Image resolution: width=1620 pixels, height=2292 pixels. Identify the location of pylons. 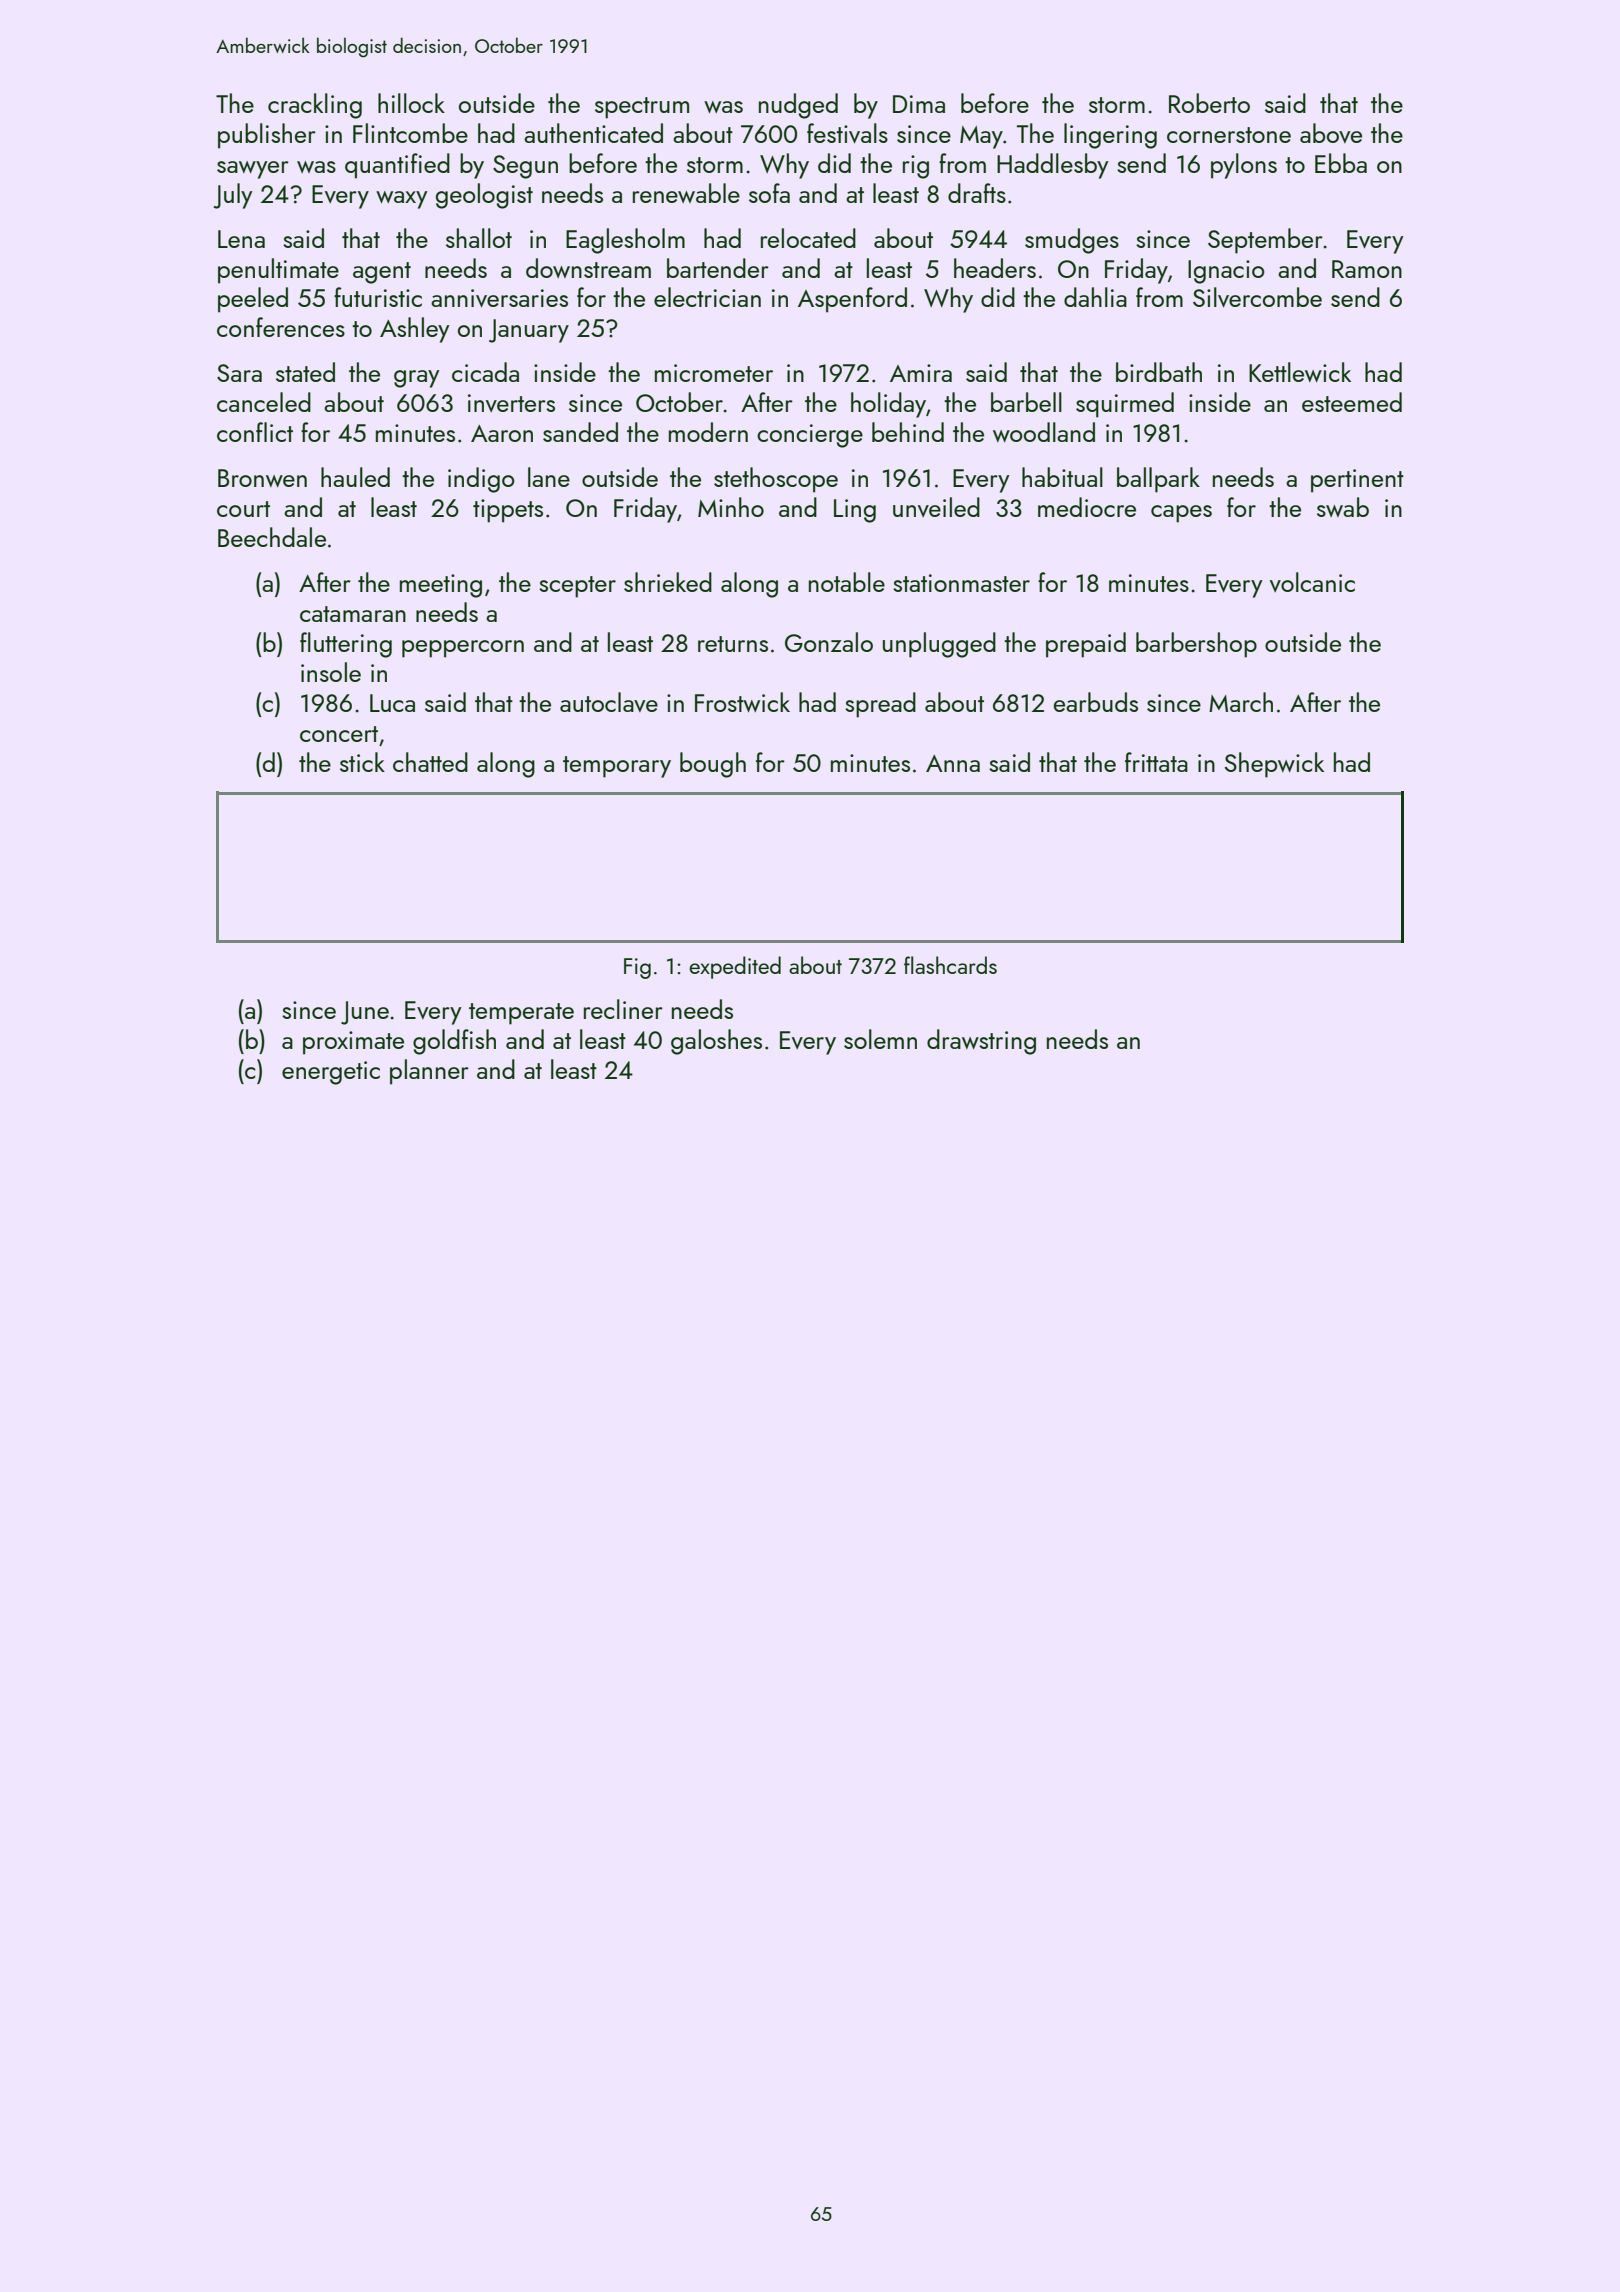
(1244, 166).
